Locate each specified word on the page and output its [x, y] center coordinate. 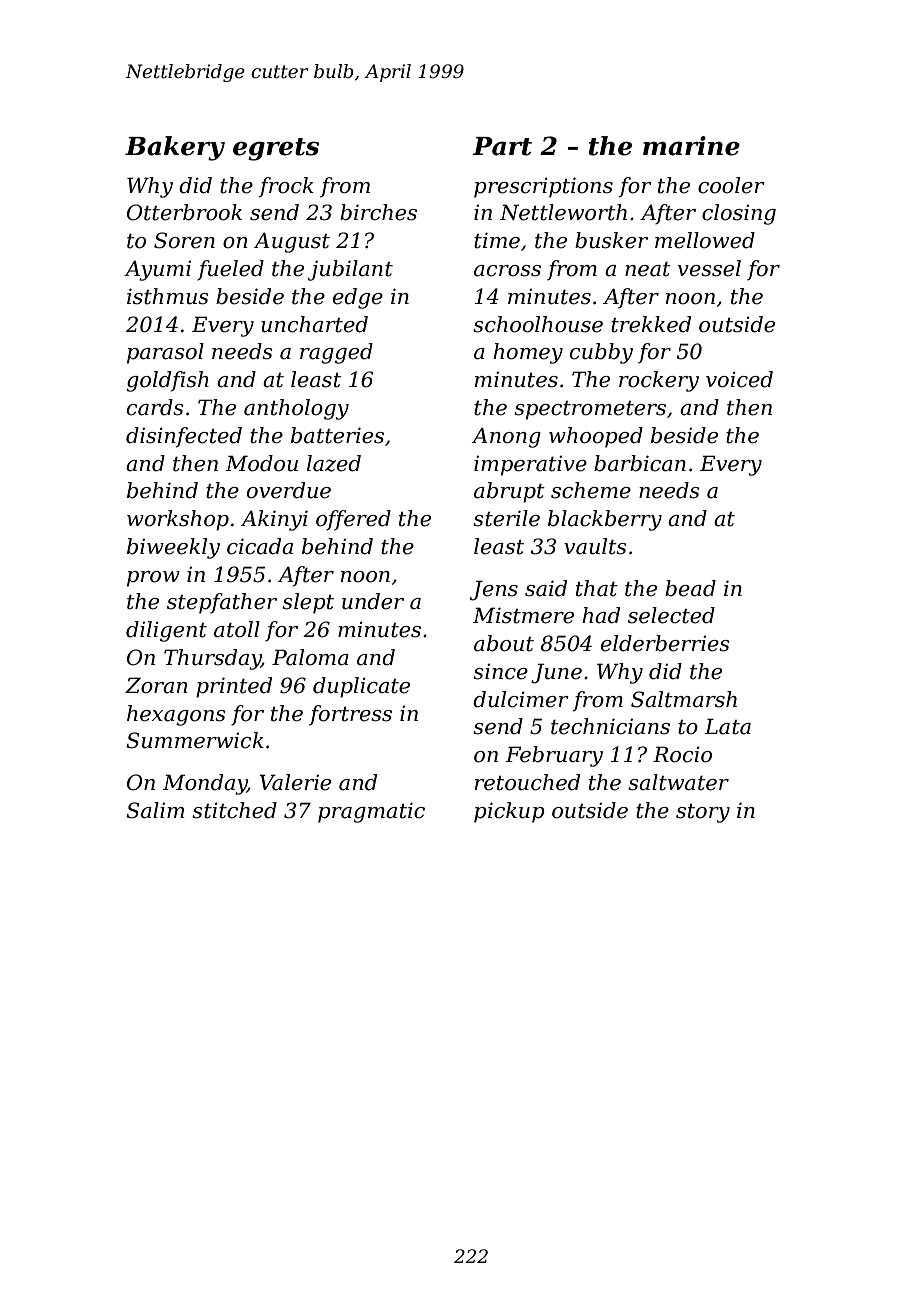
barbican [640, 463]
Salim [155, 810]
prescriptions [543, 187]
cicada [260, 546]
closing [739, 214]
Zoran [156, 685]
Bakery [175, 148]
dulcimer [521, 699]
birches [378, 212]
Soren [184, 240]
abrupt [509, 492]
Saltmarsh [684, 699]
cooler [731, 185]
